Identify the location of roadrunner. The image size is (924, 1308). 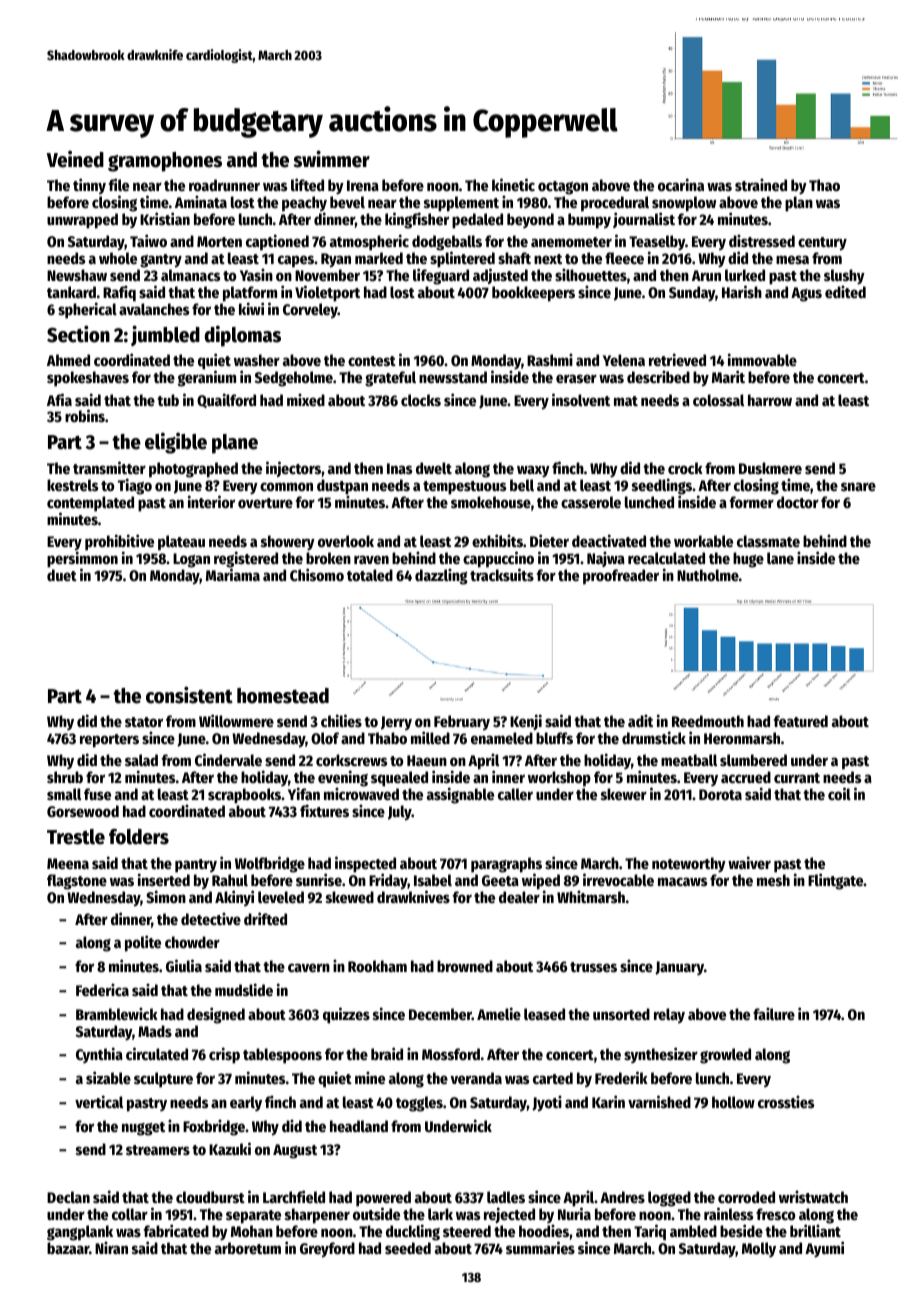
(224, 185).
